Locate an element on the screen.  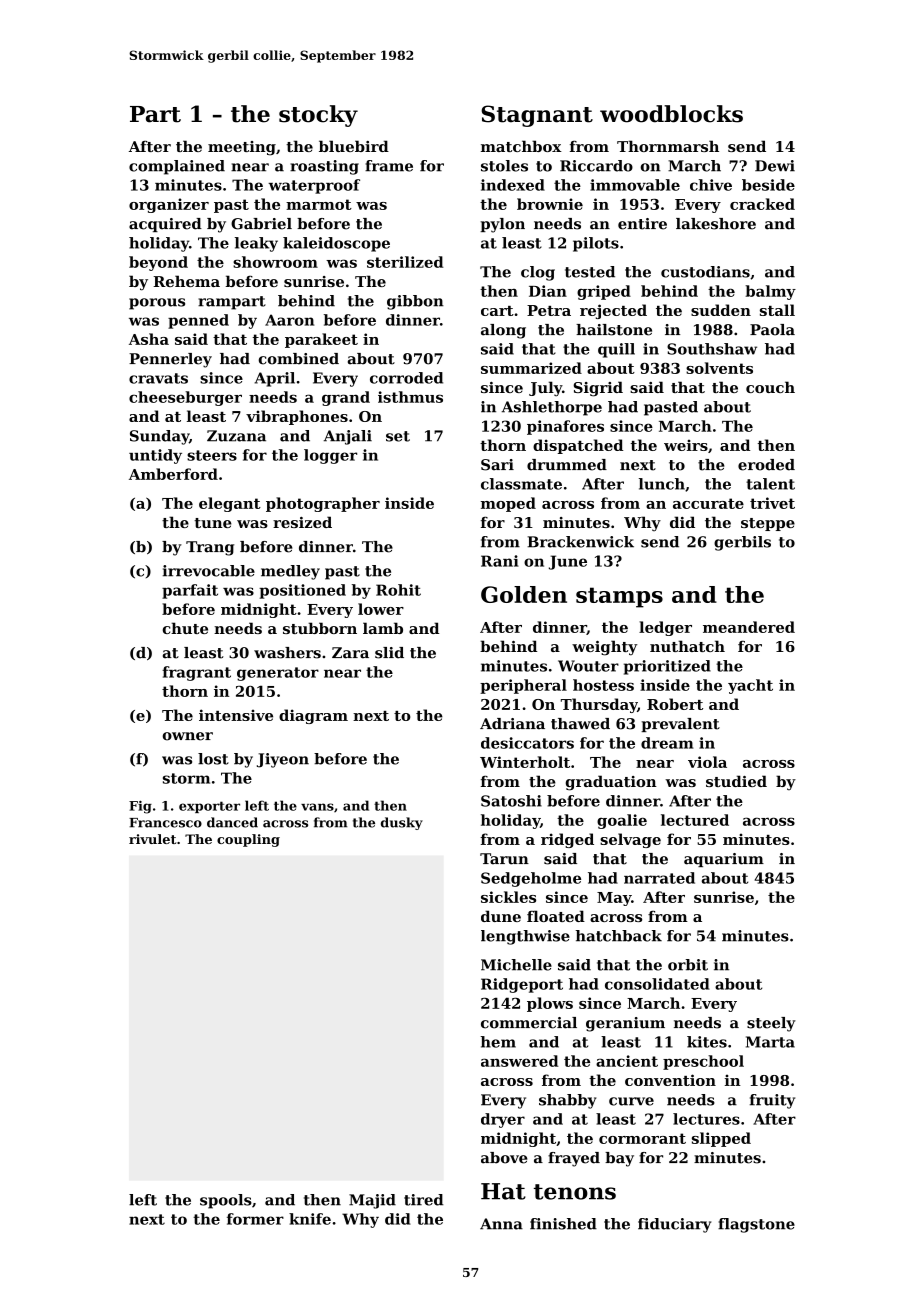
rejected is located at coordinates (613, 311).
